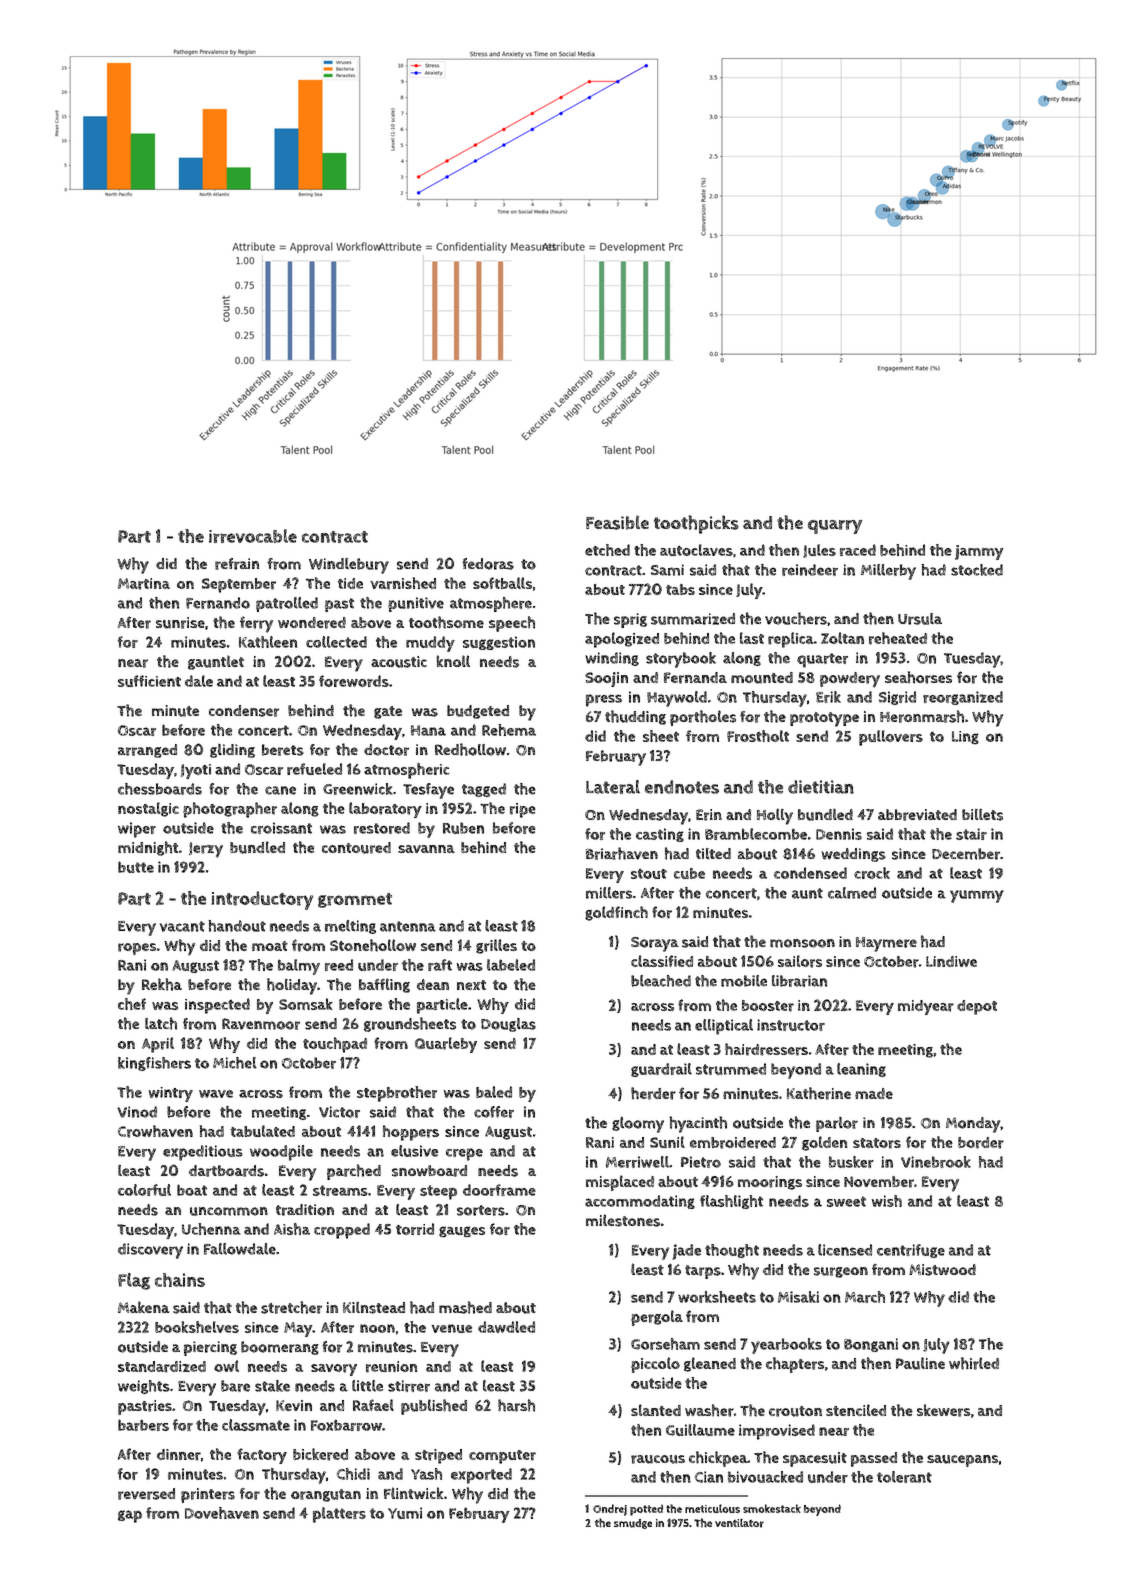  I want to click on touchpad, so click(335, 1045).
